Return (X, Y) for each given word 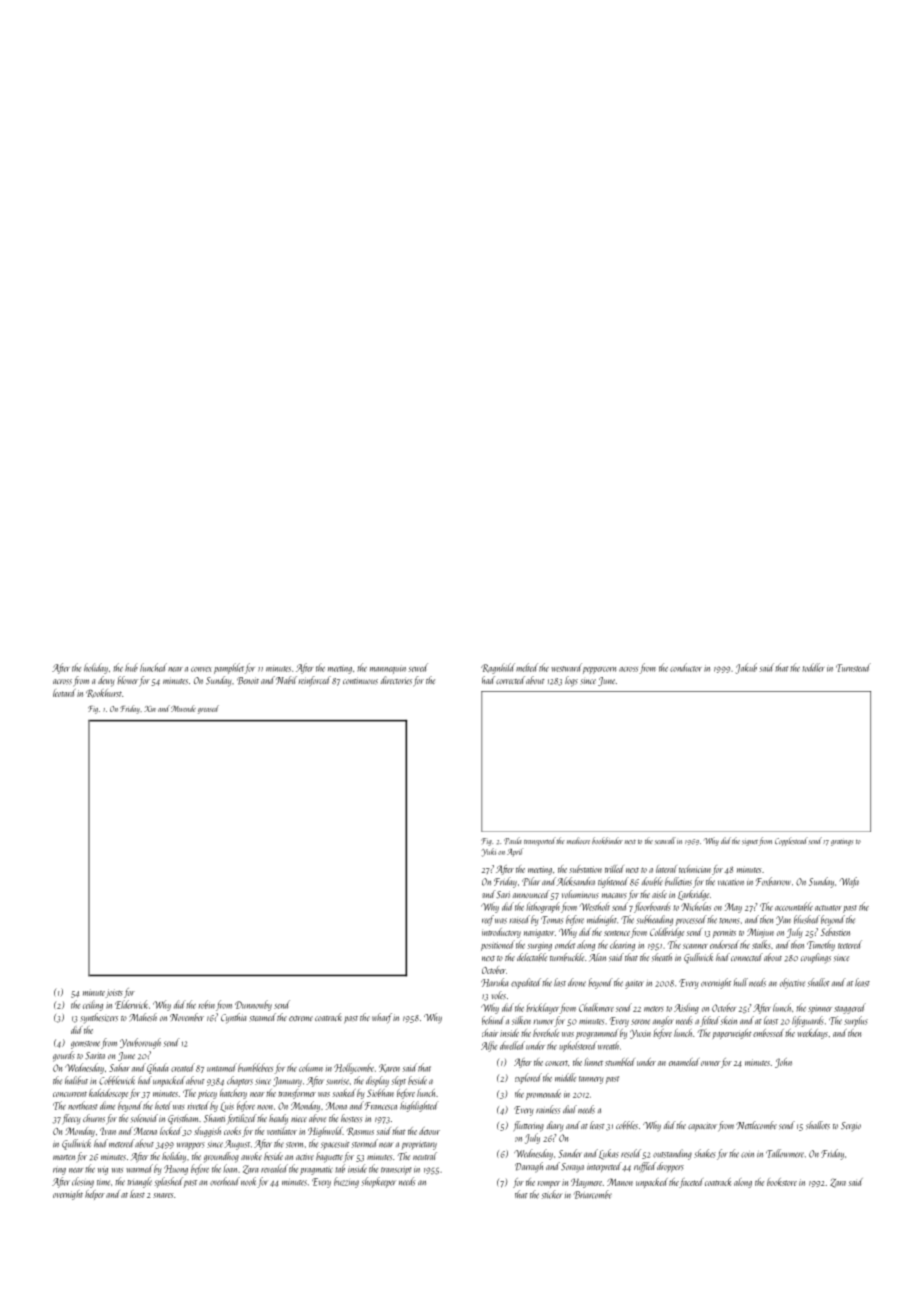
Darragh (529, 1167)
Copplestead (791, 841)
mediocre (578, 840)
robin (207, 1004)
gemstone (85, 1045)
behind (493, 1020)
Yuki (488, 852)
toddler (814, 667)
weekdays (812, 1034)
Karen (389, 1068)
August (237, 1145)
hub (131, 667)
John (783, 1063)
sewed (418, 667)
